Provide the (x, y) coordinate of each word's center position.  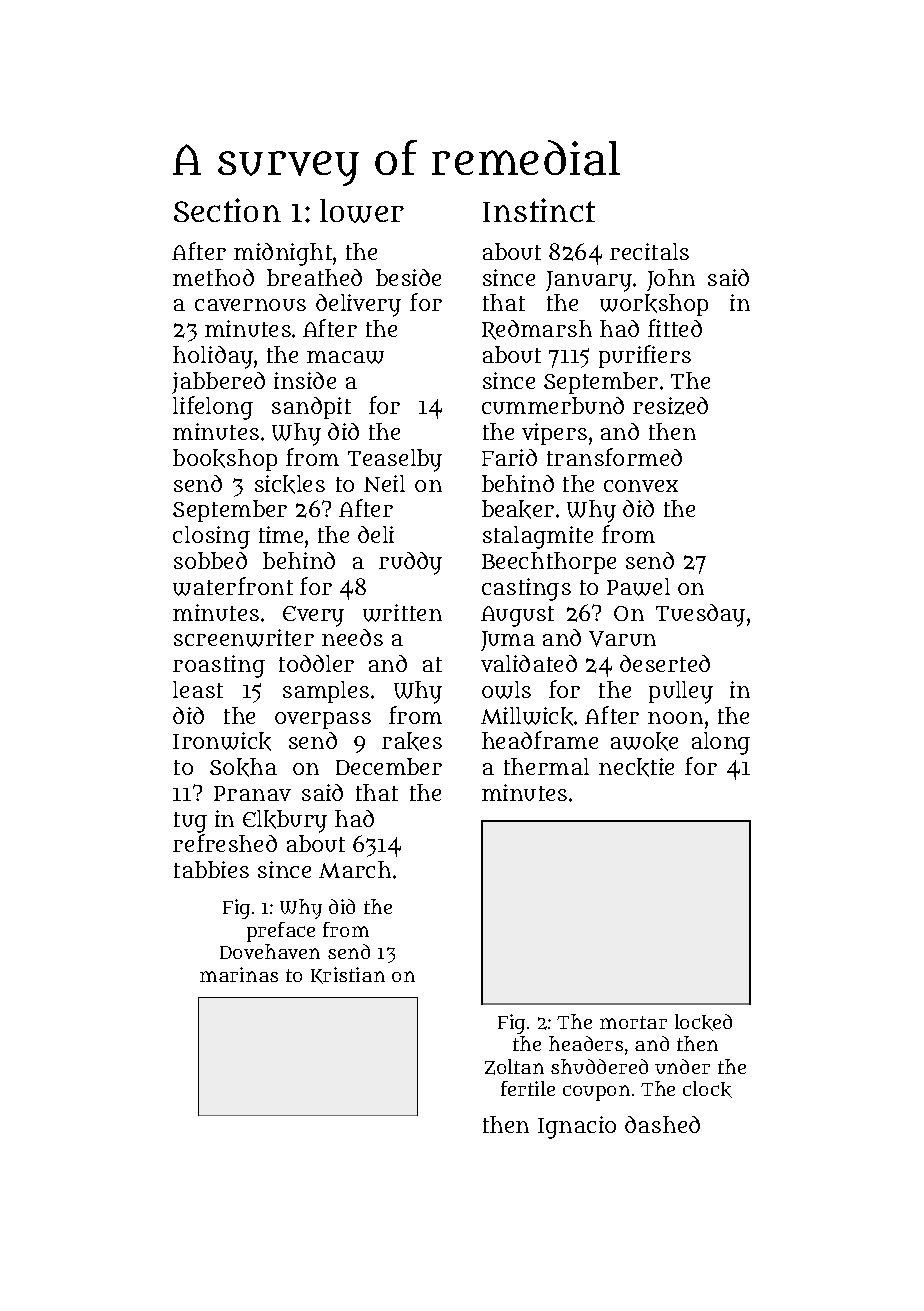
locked (703, 1022)
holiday (213, 357)
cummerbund (553, 405)
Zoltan (514, 1067)
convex (641, 486)
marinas (239, 974)
